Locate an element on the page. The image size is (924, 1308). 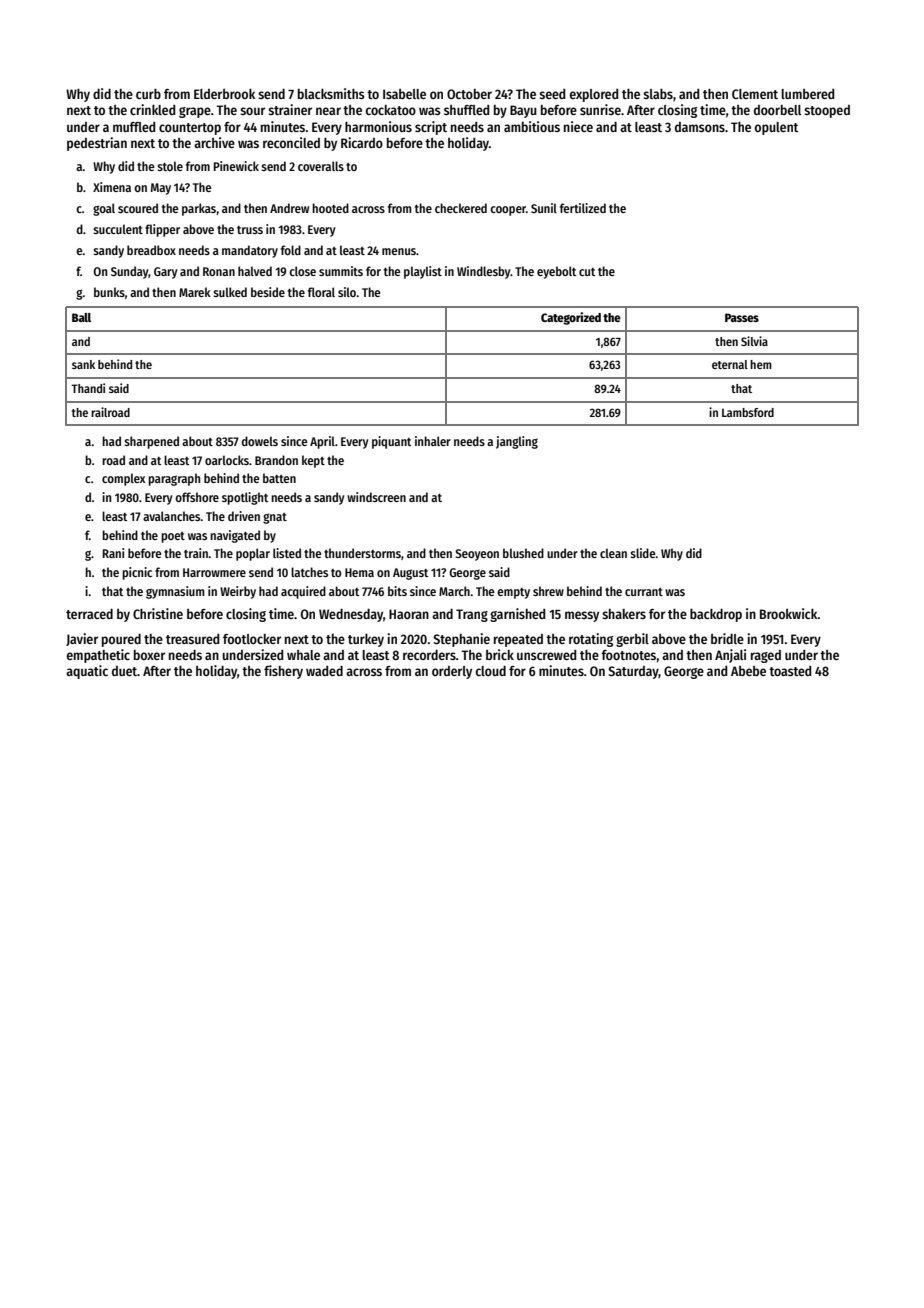
Thandi is located at coordinates (88, 388).
